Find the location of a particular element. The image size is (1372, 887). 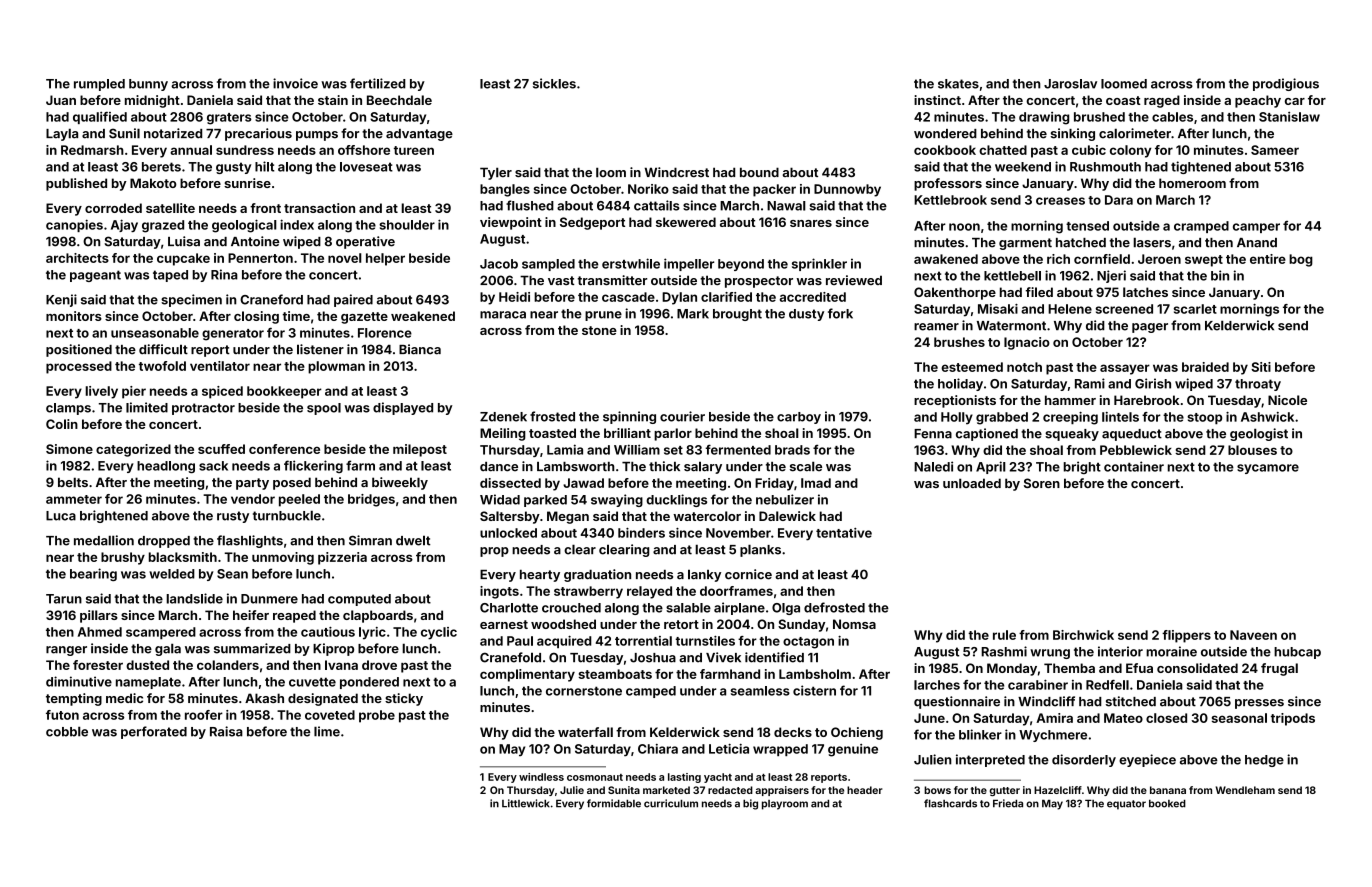

bound is located at coordinates (759, 172).
